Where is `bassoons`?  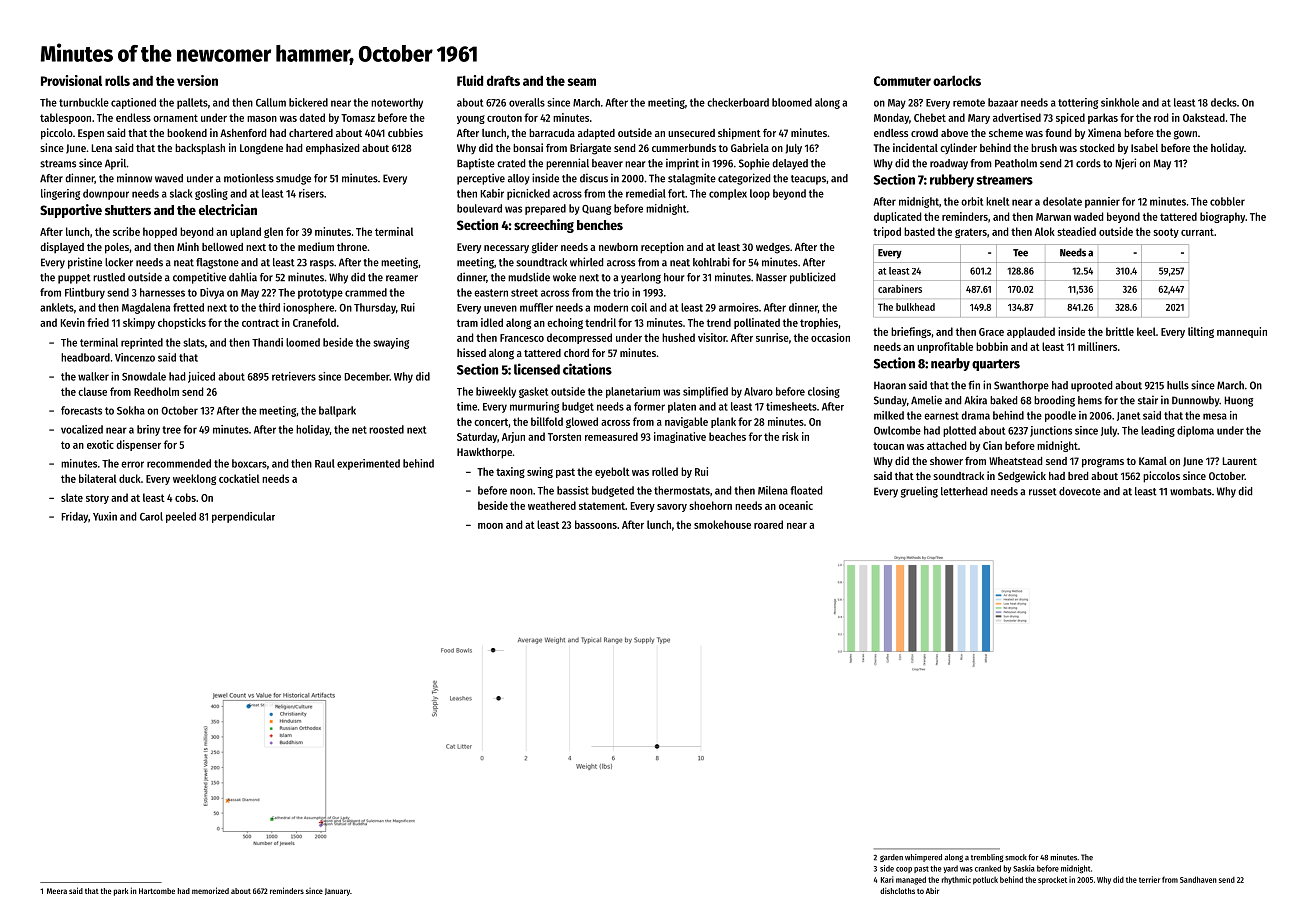
bassoons is located at coordinates (596, 524).
